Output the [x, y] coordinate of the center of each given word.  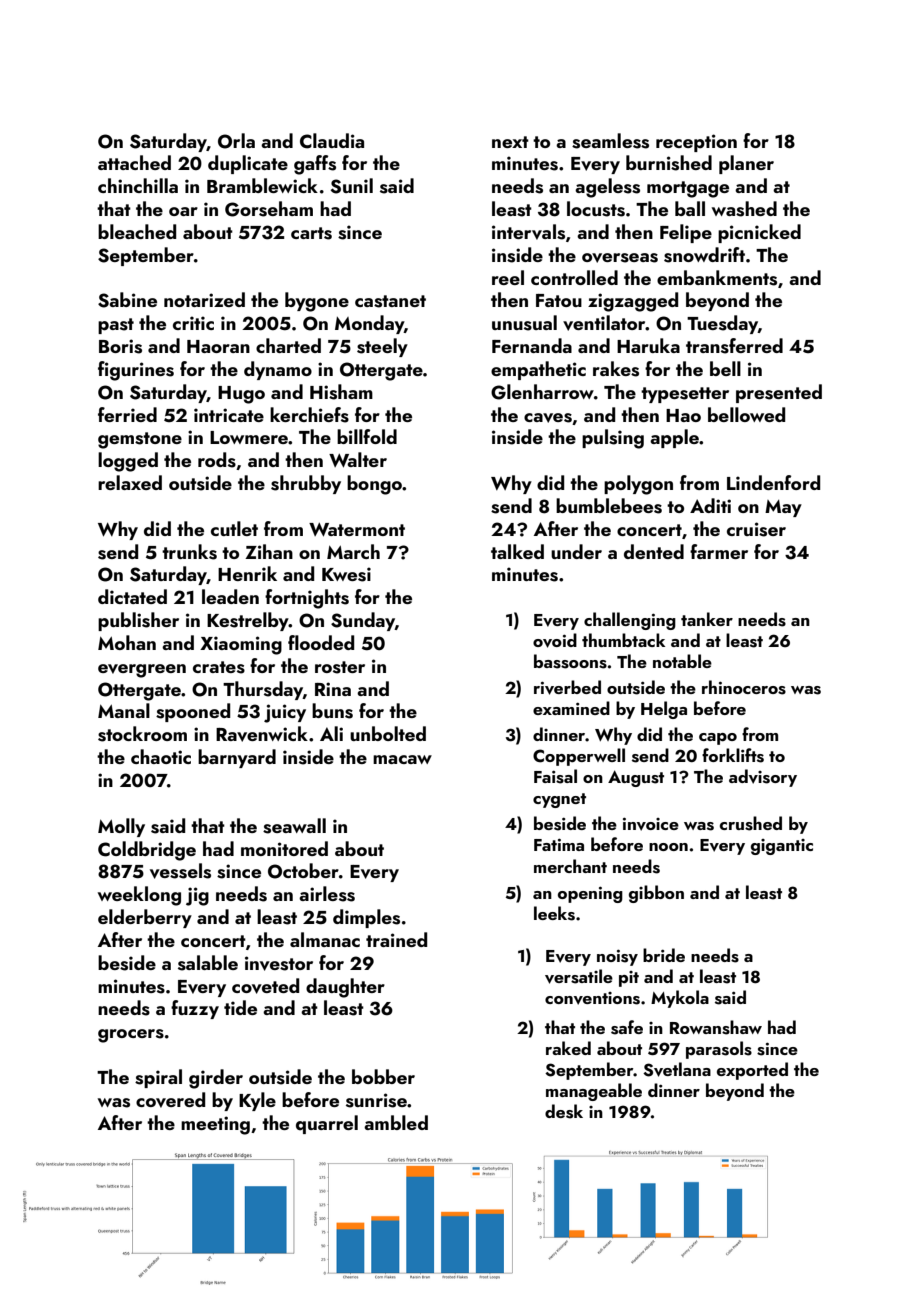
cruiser [756, 529]
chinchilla [138, 185]
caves [548, 418]
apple [674, 438]
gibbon [656, 894]
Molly [121, 827]
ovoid [555, 640]
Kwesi [346, 574]
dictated [132, 596]
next [510, 142]
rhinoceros [744, 687]
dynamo [278, 370]
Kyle [257, 1101]
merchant [570, 866]
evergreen [142, 671]
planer [746, 164]
